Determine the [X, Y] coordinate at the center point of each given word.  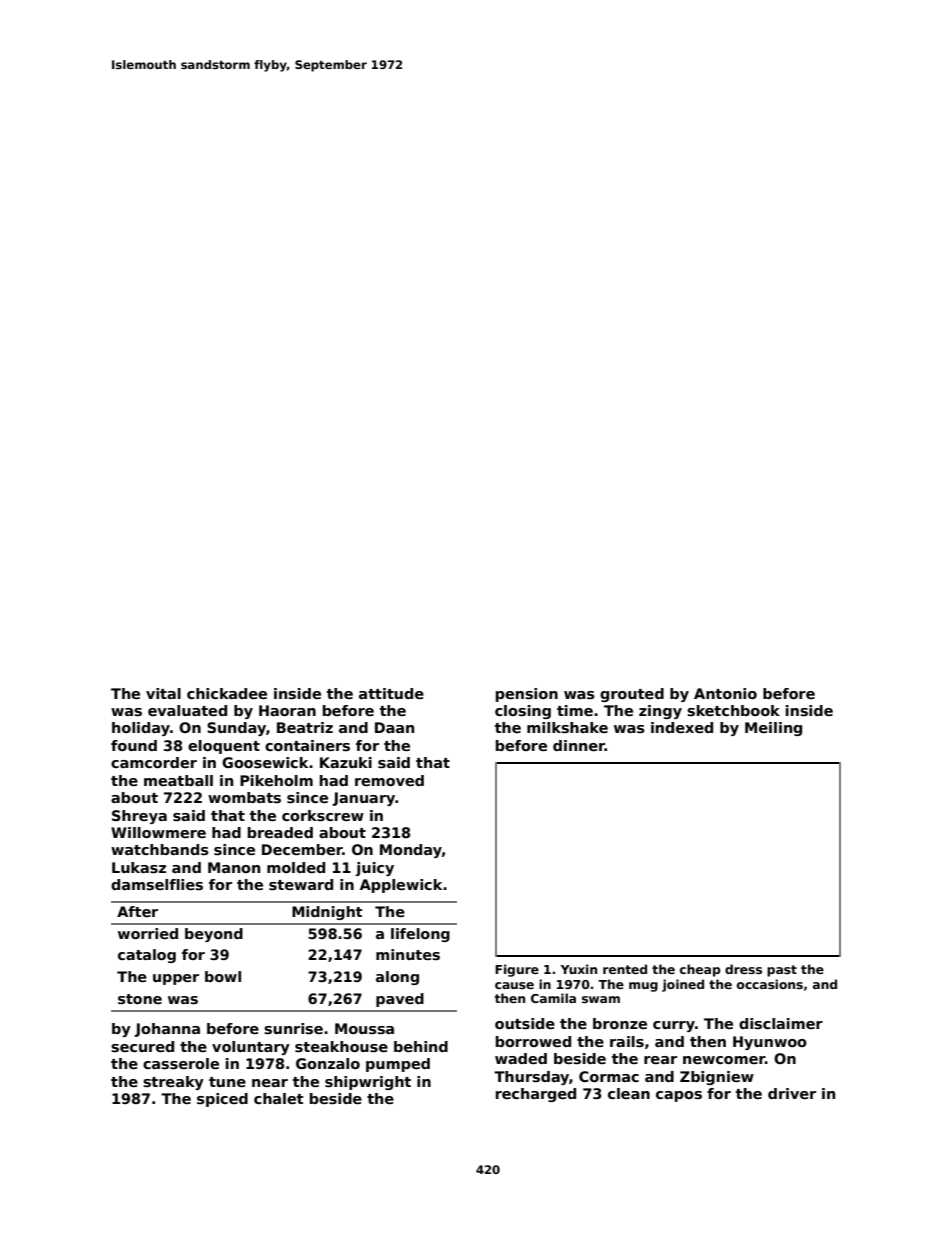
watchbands [160, 849]
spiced [222, 1100]
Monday [411, 851]
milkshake [567, 727]
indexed [682, 727]
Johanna [167, 1030]
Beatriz [305, 727]
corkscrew [323, 815]
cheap [700, 970]
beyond [214, 935]
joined [683, 985]
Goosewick [265, 762]
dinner [579, 745]
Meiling [773, 729]
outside [525, 1023]
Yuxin [578, 969]
